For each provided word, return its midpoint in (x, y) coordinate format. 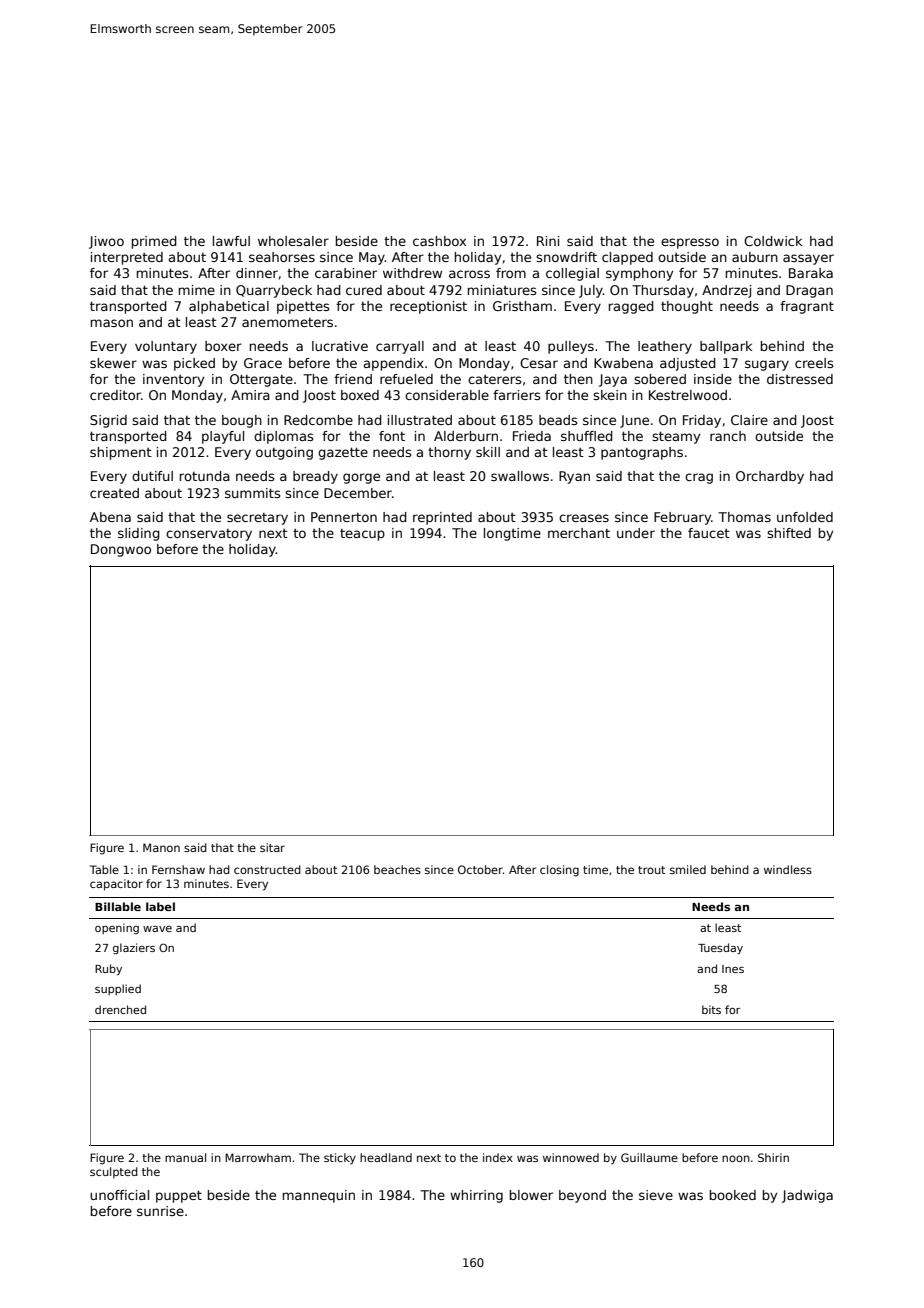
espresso (690, 243)
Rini (548, 241)
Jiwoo (106, 242)
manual (185, 1157)
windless (788, 869)
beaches (397, 869)
